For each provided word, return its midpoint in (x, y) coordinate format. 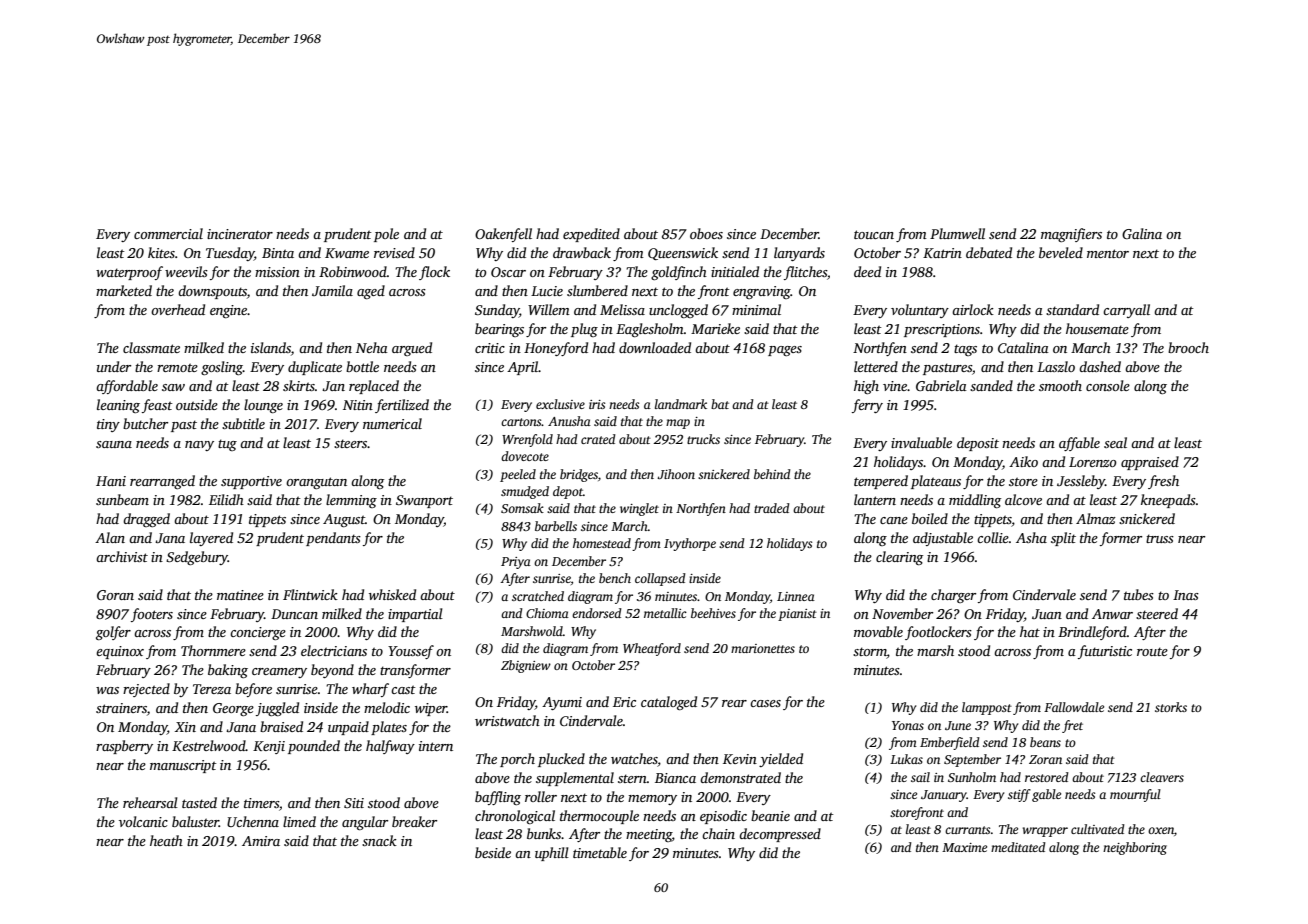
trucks (703, 439)
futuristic (1105, 652)
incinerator (240, 234)
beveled (1061, 252)
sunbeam (122, 499)
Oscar (508, 272)
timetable (600, 852)
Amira (261, 841)
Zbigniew (526, 666)
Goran (115, 595)
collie (993, 537)
